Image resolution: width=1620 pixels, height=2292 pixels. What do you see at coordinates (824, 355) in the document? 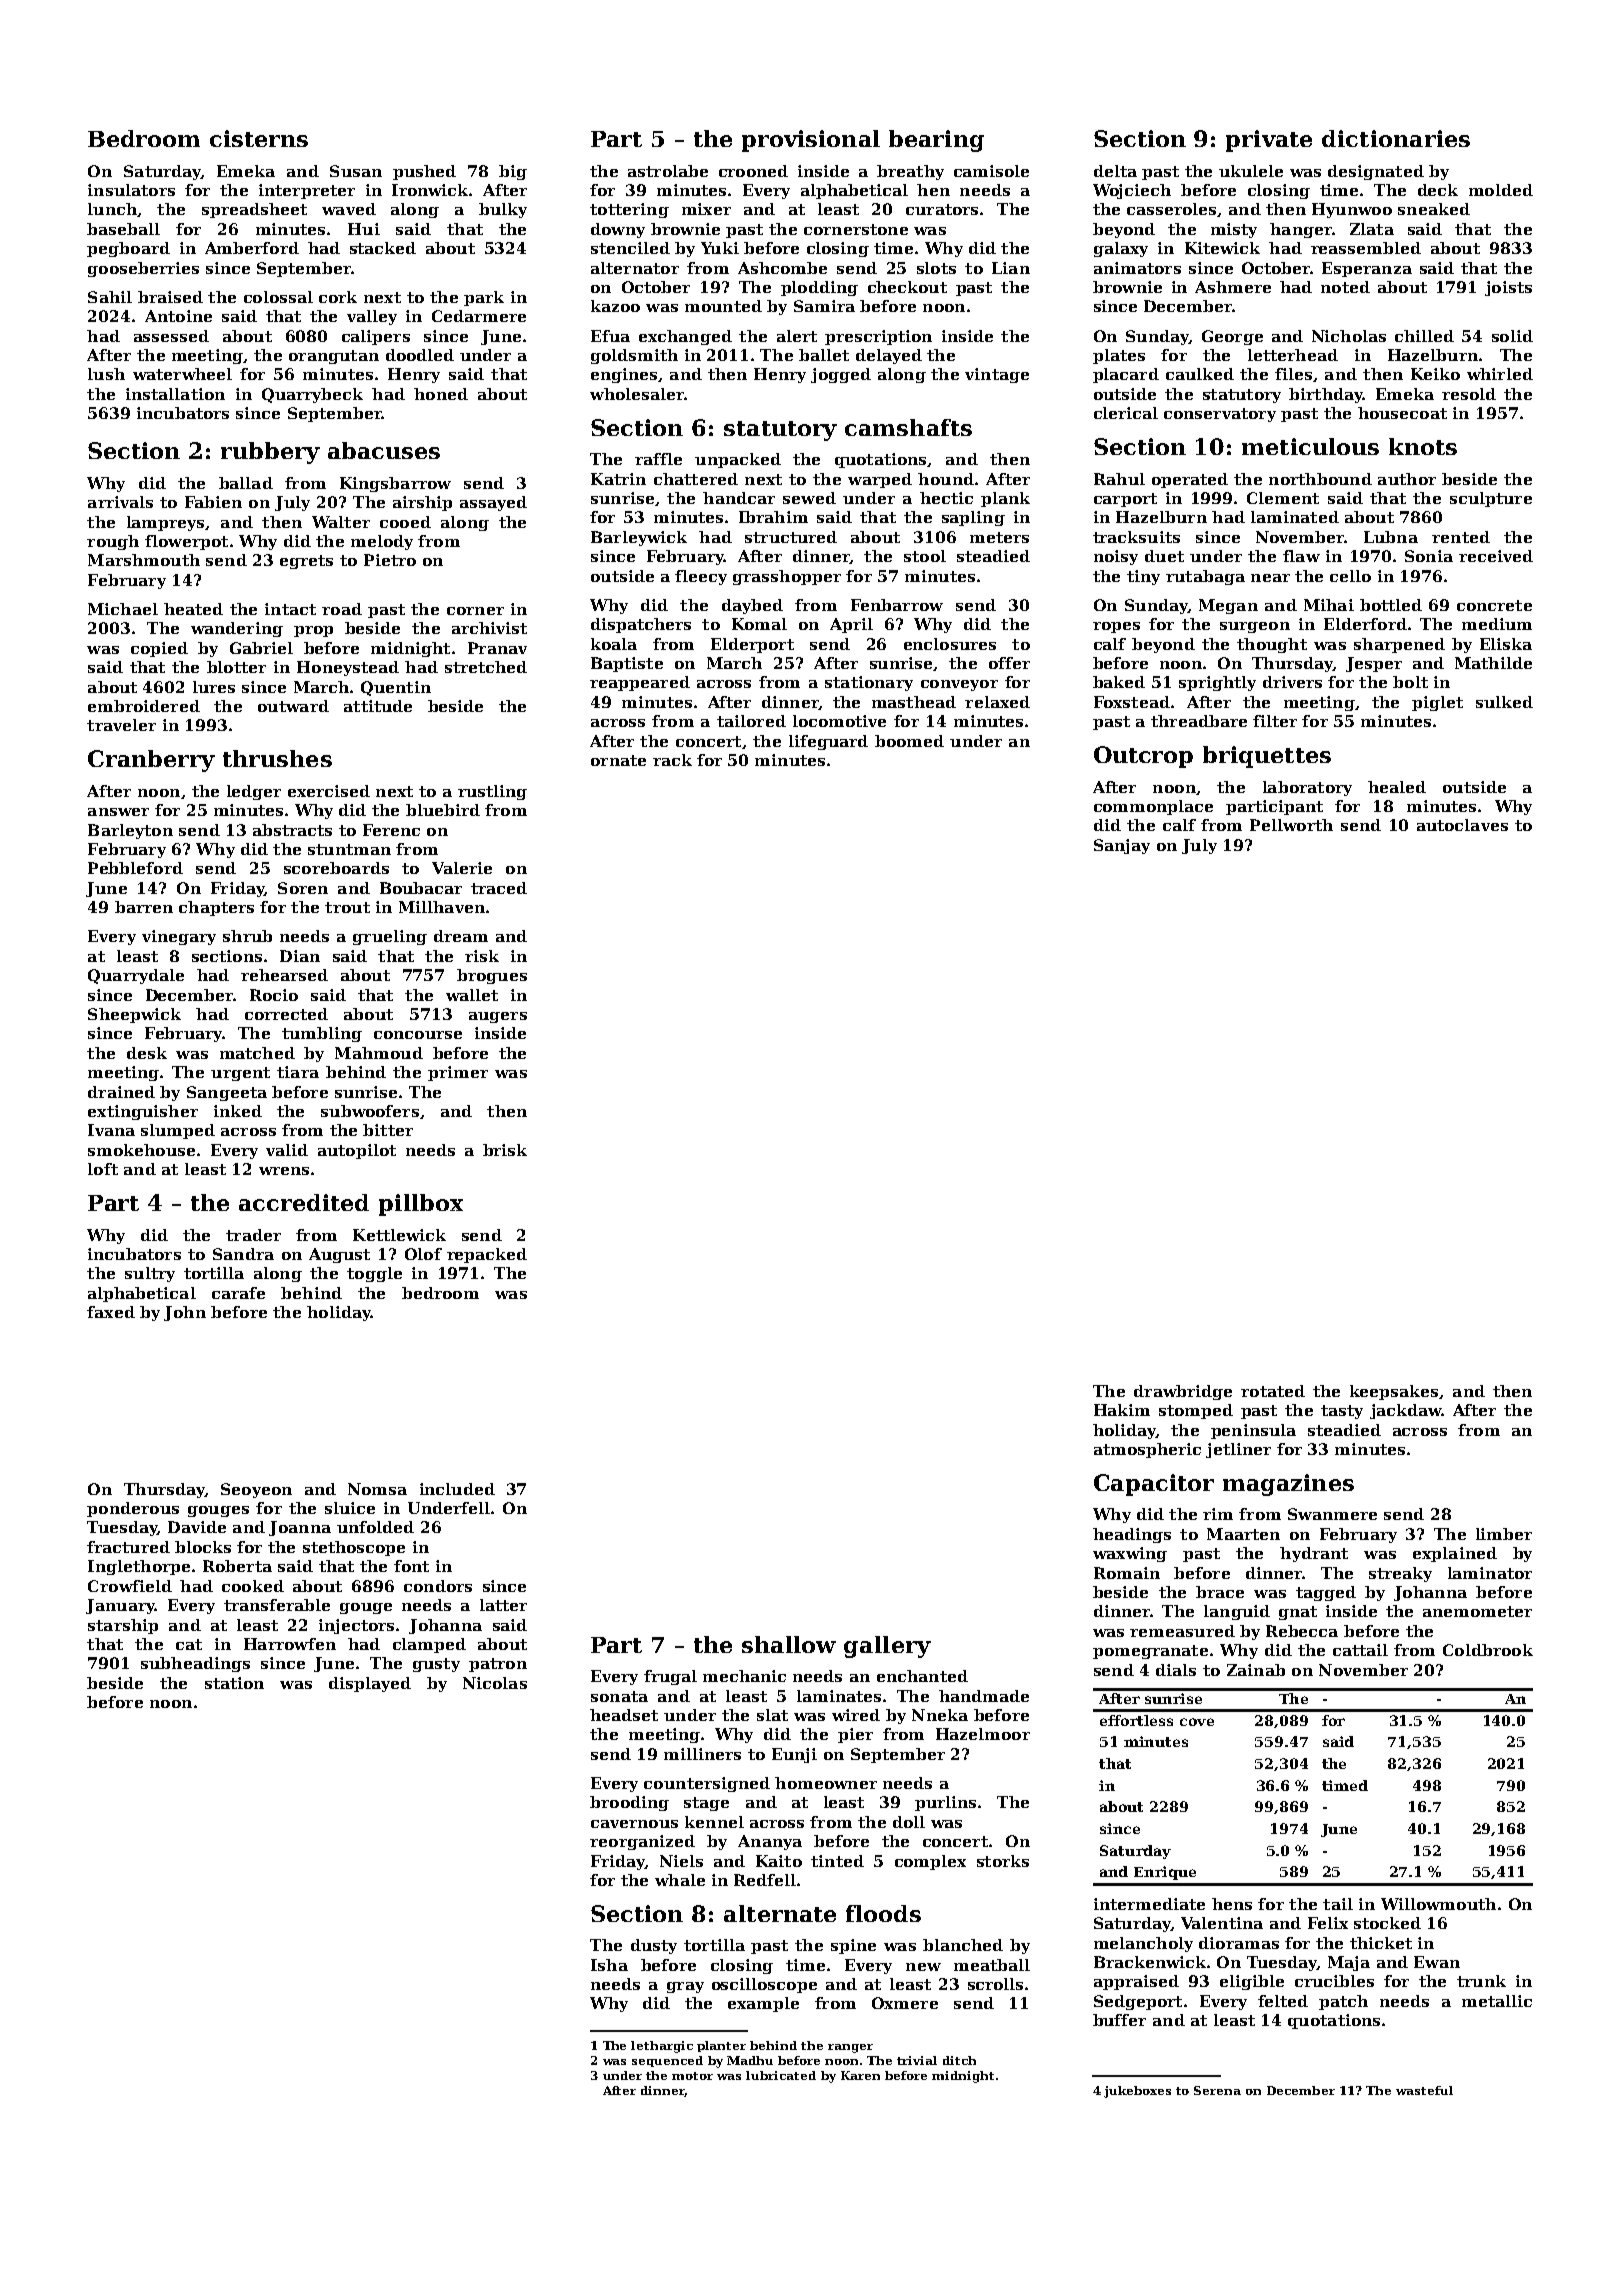
I see `ballet` at bounding box center [824, 355].
